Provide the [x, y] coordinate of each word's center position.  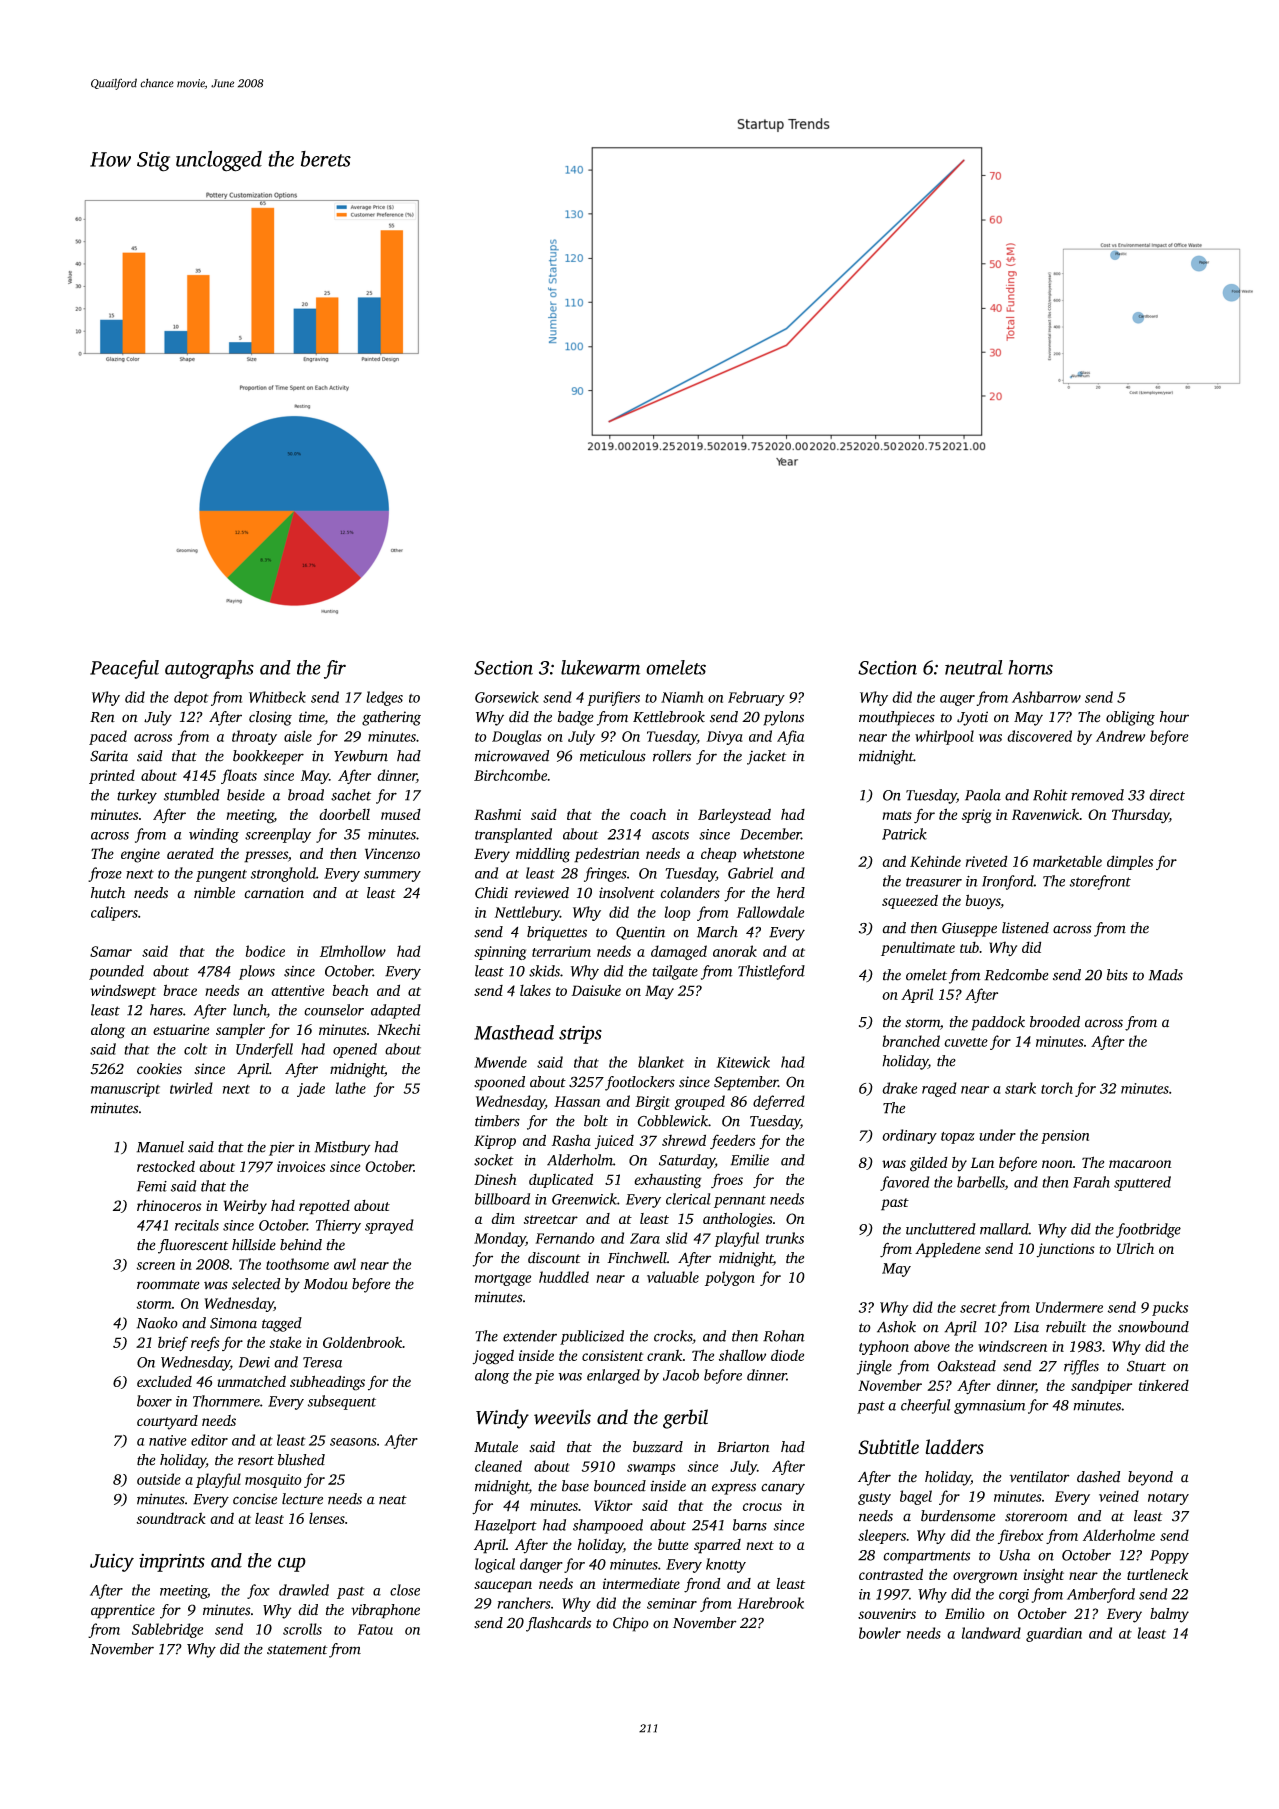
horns [1030, 667]
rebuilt [1066, 1327]
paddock [998, 1023]
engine [140, 855]
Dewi [254, 1362]
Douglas [517, 737]
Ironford [1008, 882]
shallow [742, 1355]
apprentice [123, 1611]
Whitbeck [277, 697]
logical [495, 1565]
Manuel [160, 1147]
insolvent [627, 893]
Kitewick [743, 1062]
